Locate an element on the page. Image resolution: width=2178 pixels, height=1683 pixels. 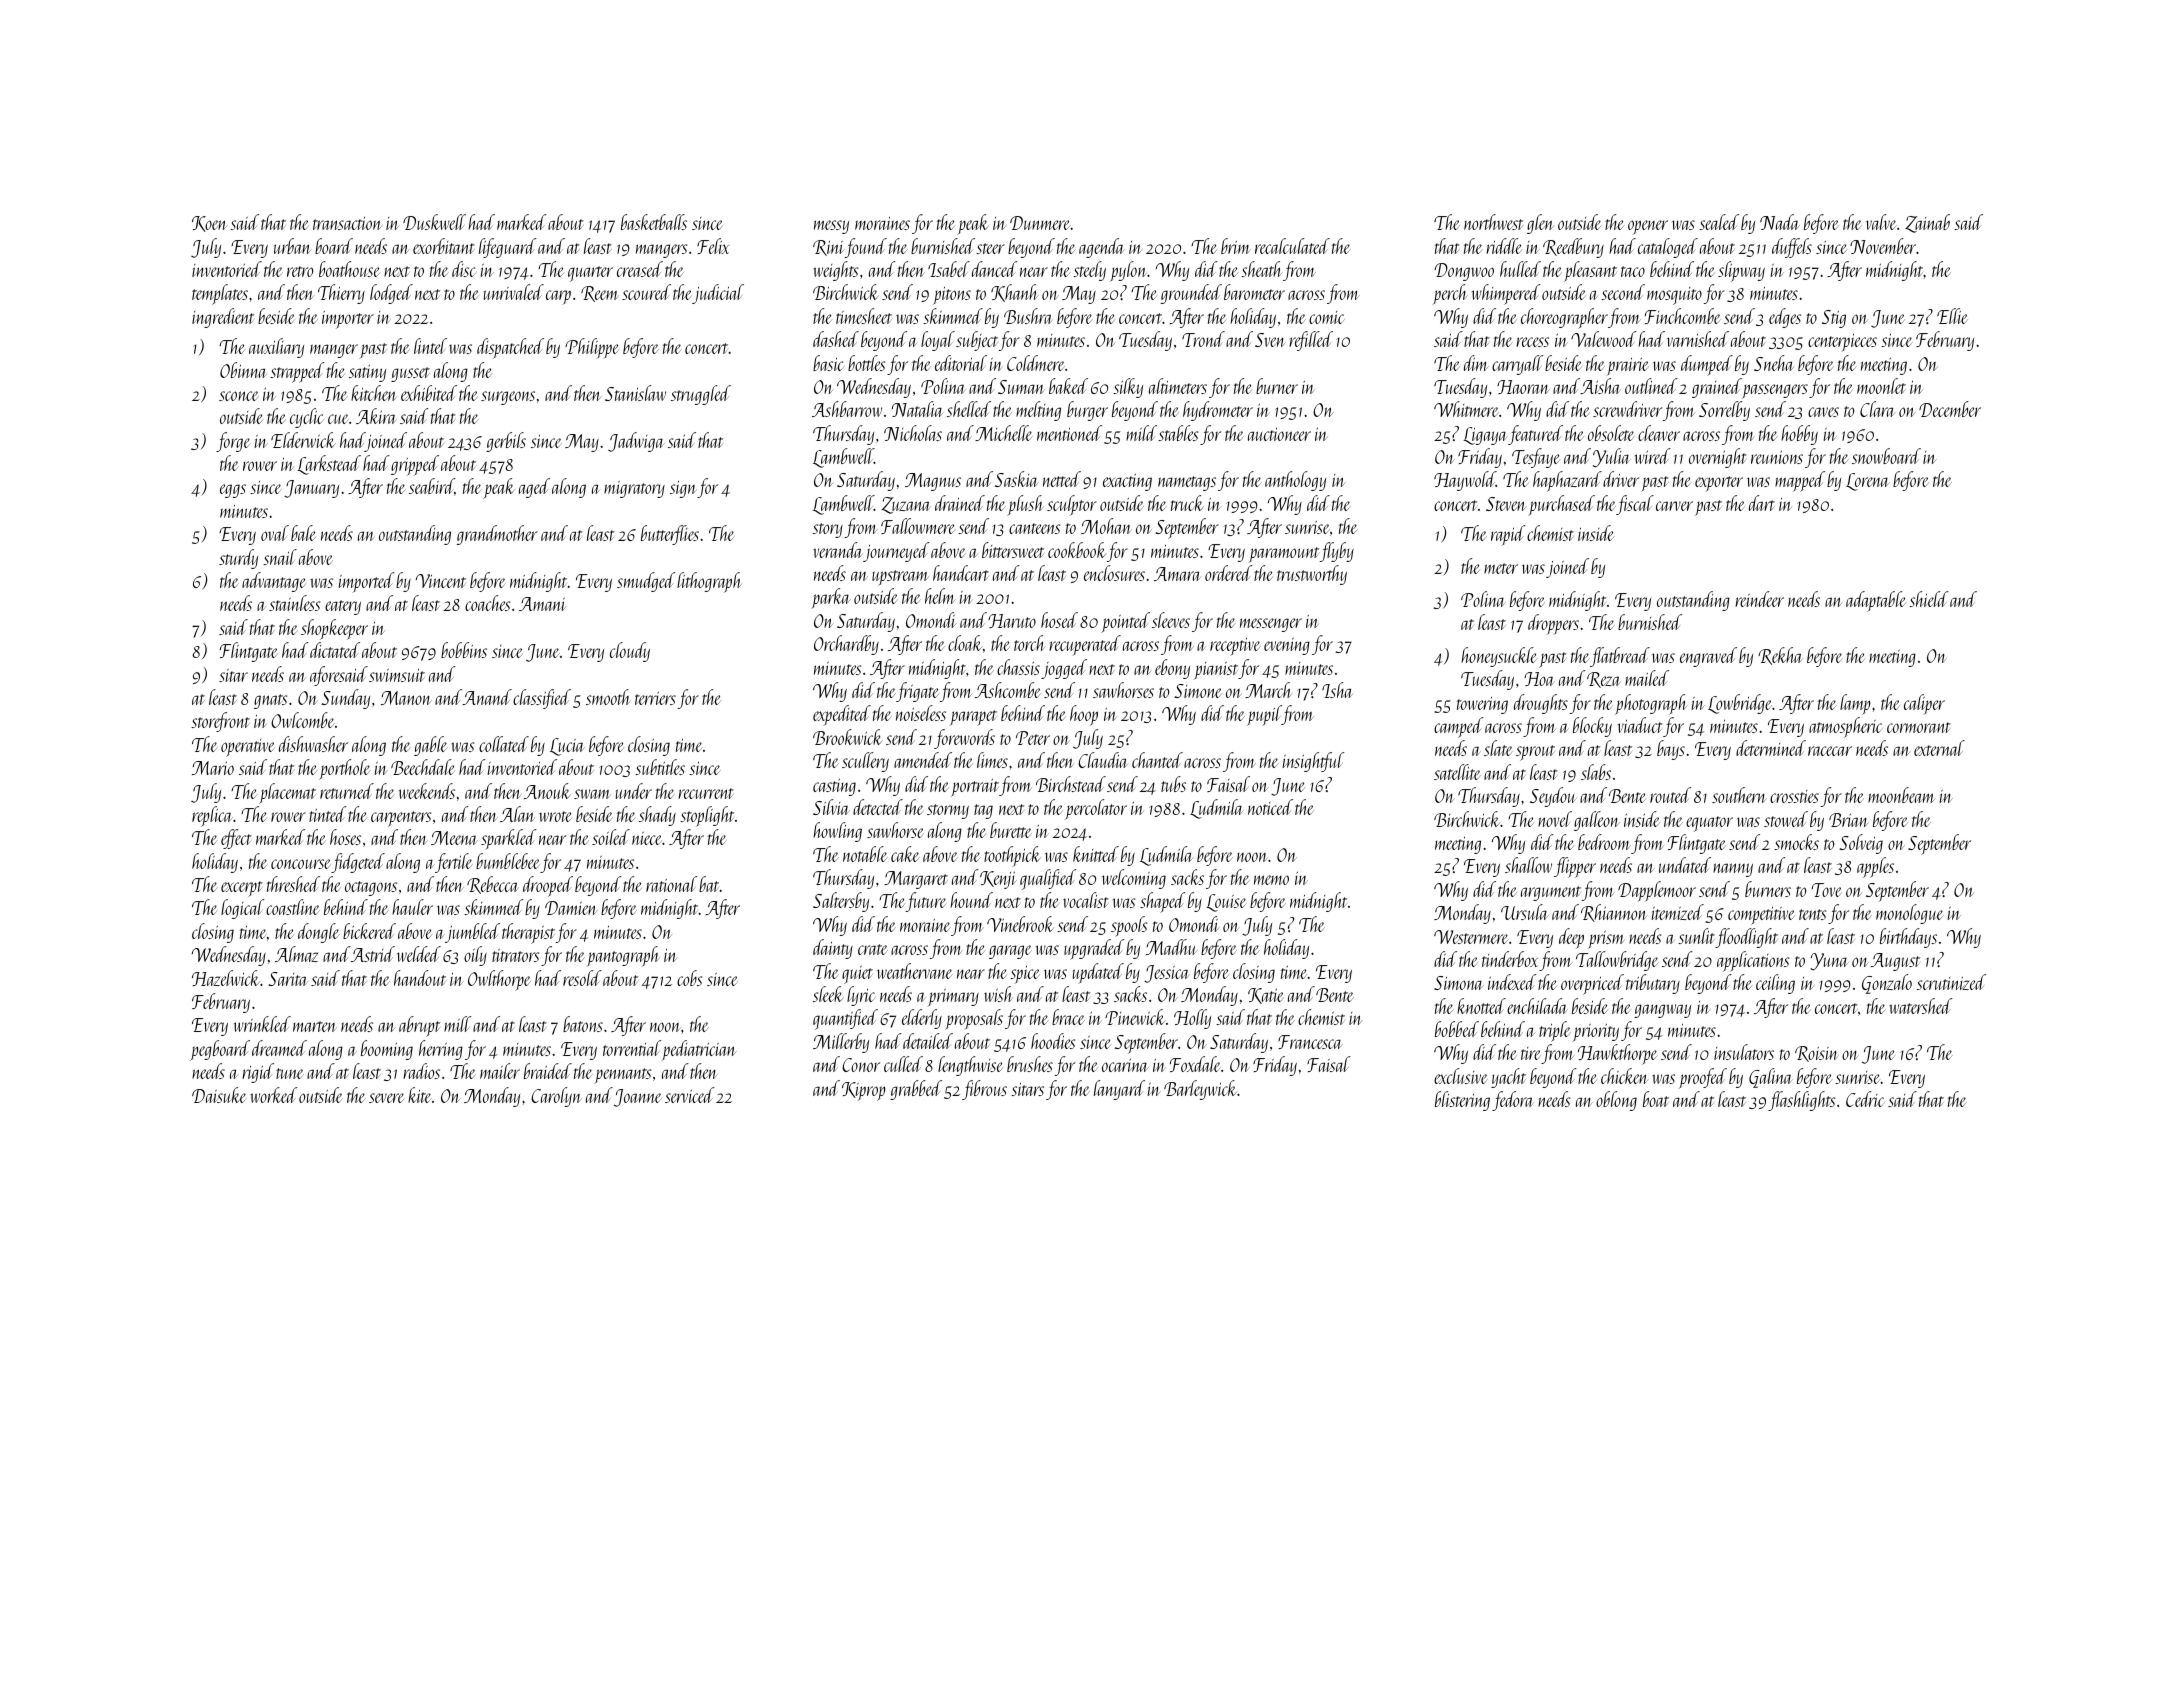
stainless is located at coordinates (294, 603).
